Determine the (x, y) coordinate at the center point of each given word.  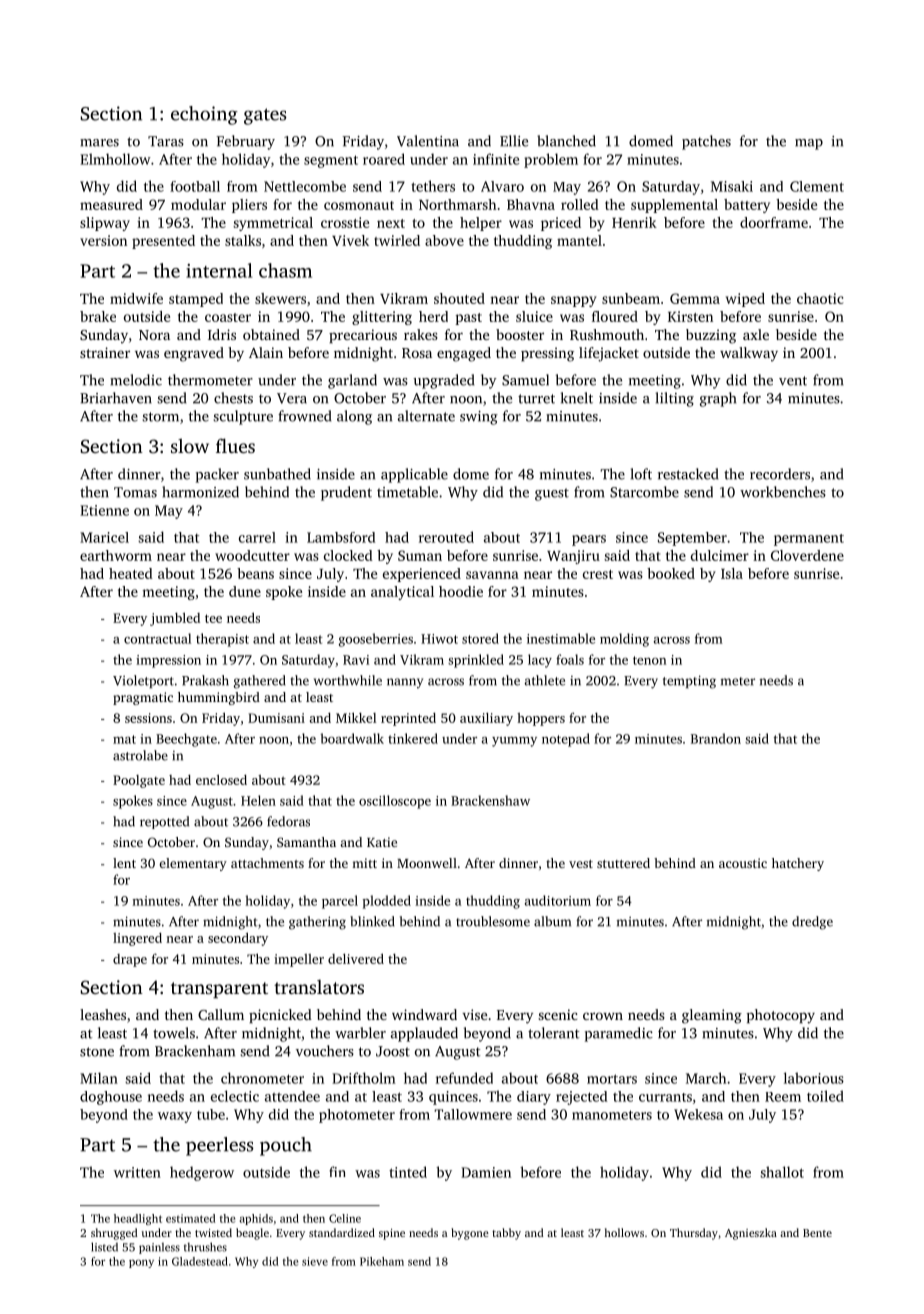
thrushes (205, 1247)
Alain (266, 352)
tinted (408, 1172)
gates (265, 116)
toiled (825, 1096)
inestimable (561, 638)
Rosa (417, 353)
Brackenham (195, 1051)
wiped (745, 300)
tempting (689, 682)
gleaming (712, 1016)
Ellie (514, 141)
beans (255, 573)
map (809, 144)
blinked (372, 921)
